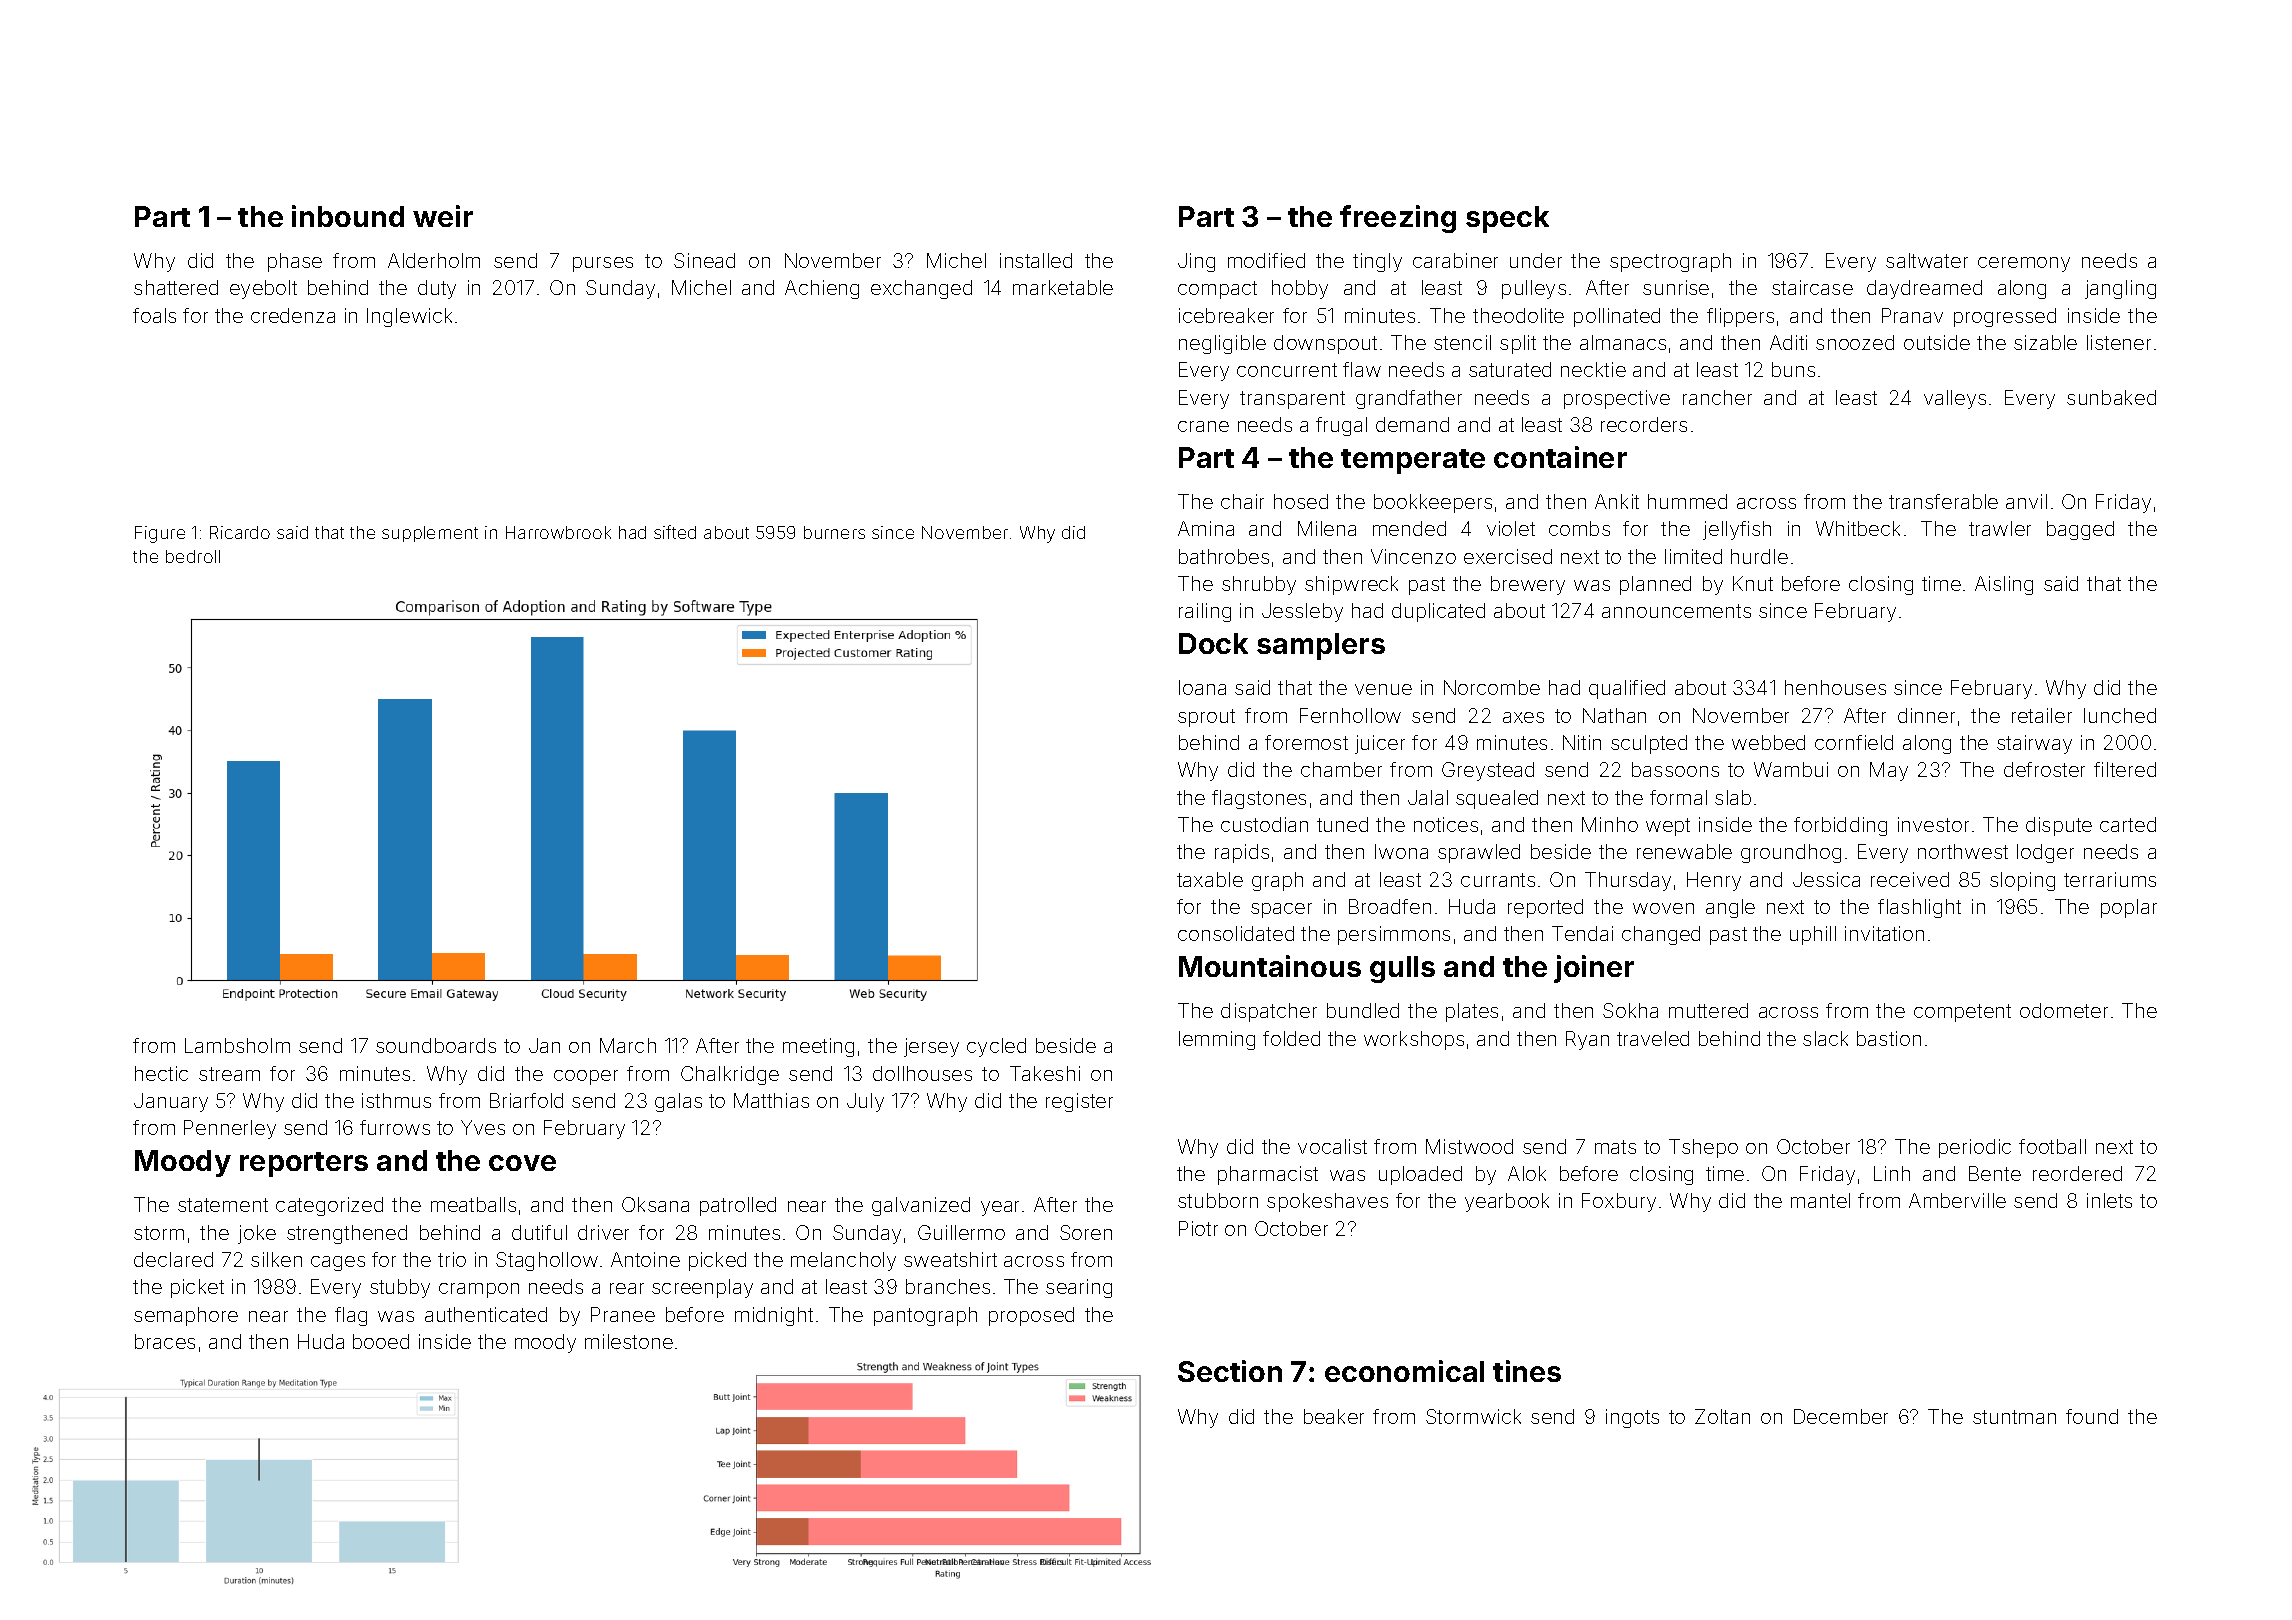 This screenshot has width=2292, height=1620. What do you see at coordinates (1644, 424) in the screenshot?
I see `recorders` at bounding box center [1644, 424].
